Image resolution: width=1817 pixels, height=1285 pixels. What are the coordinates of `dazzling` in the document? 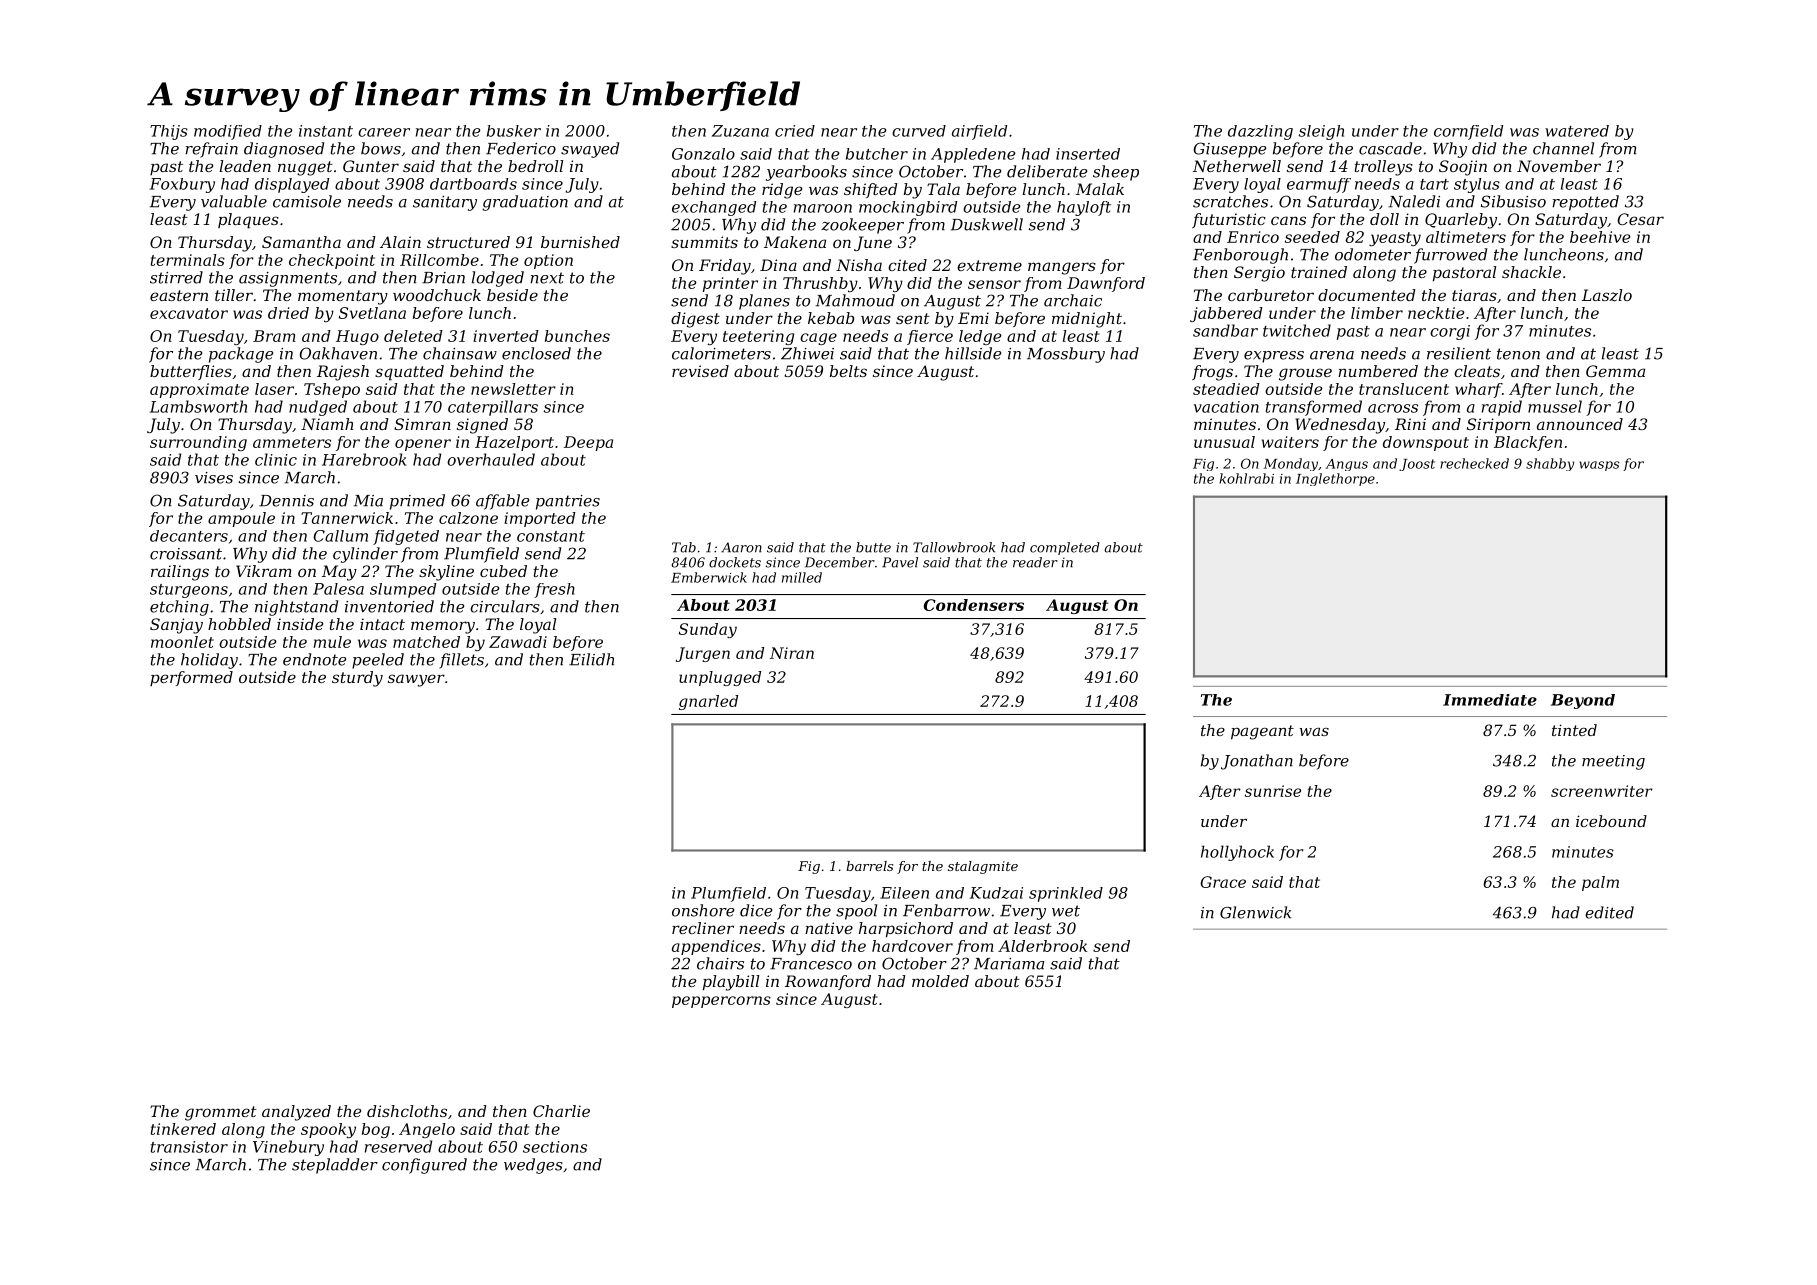 It's located at (1260, 132).
